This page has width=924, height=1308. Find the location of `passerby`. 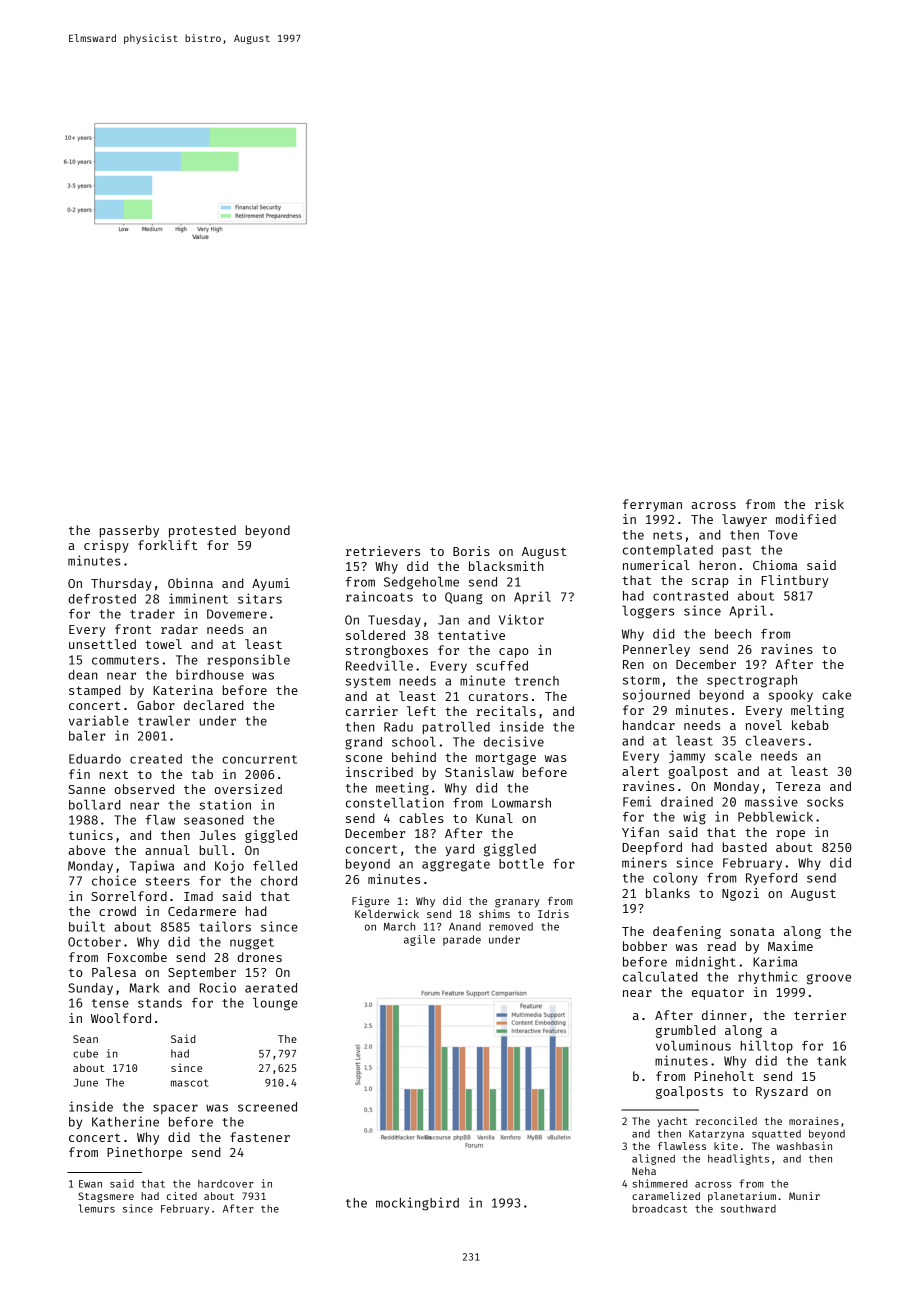

passerby is located at coordinates (129, 531).
